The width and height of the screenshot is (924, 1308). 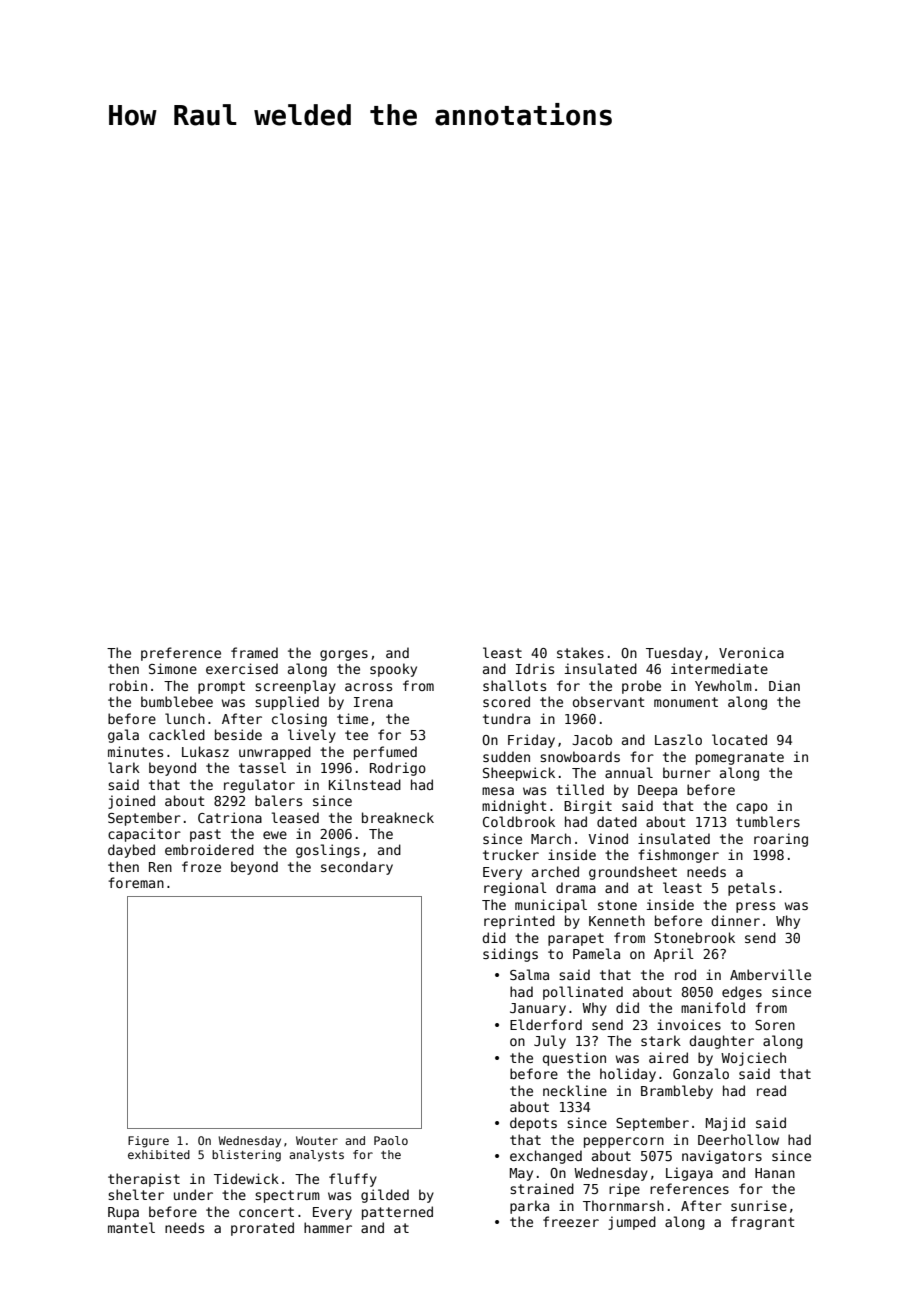 I want to click on preference, so click(x=181, y=654).
